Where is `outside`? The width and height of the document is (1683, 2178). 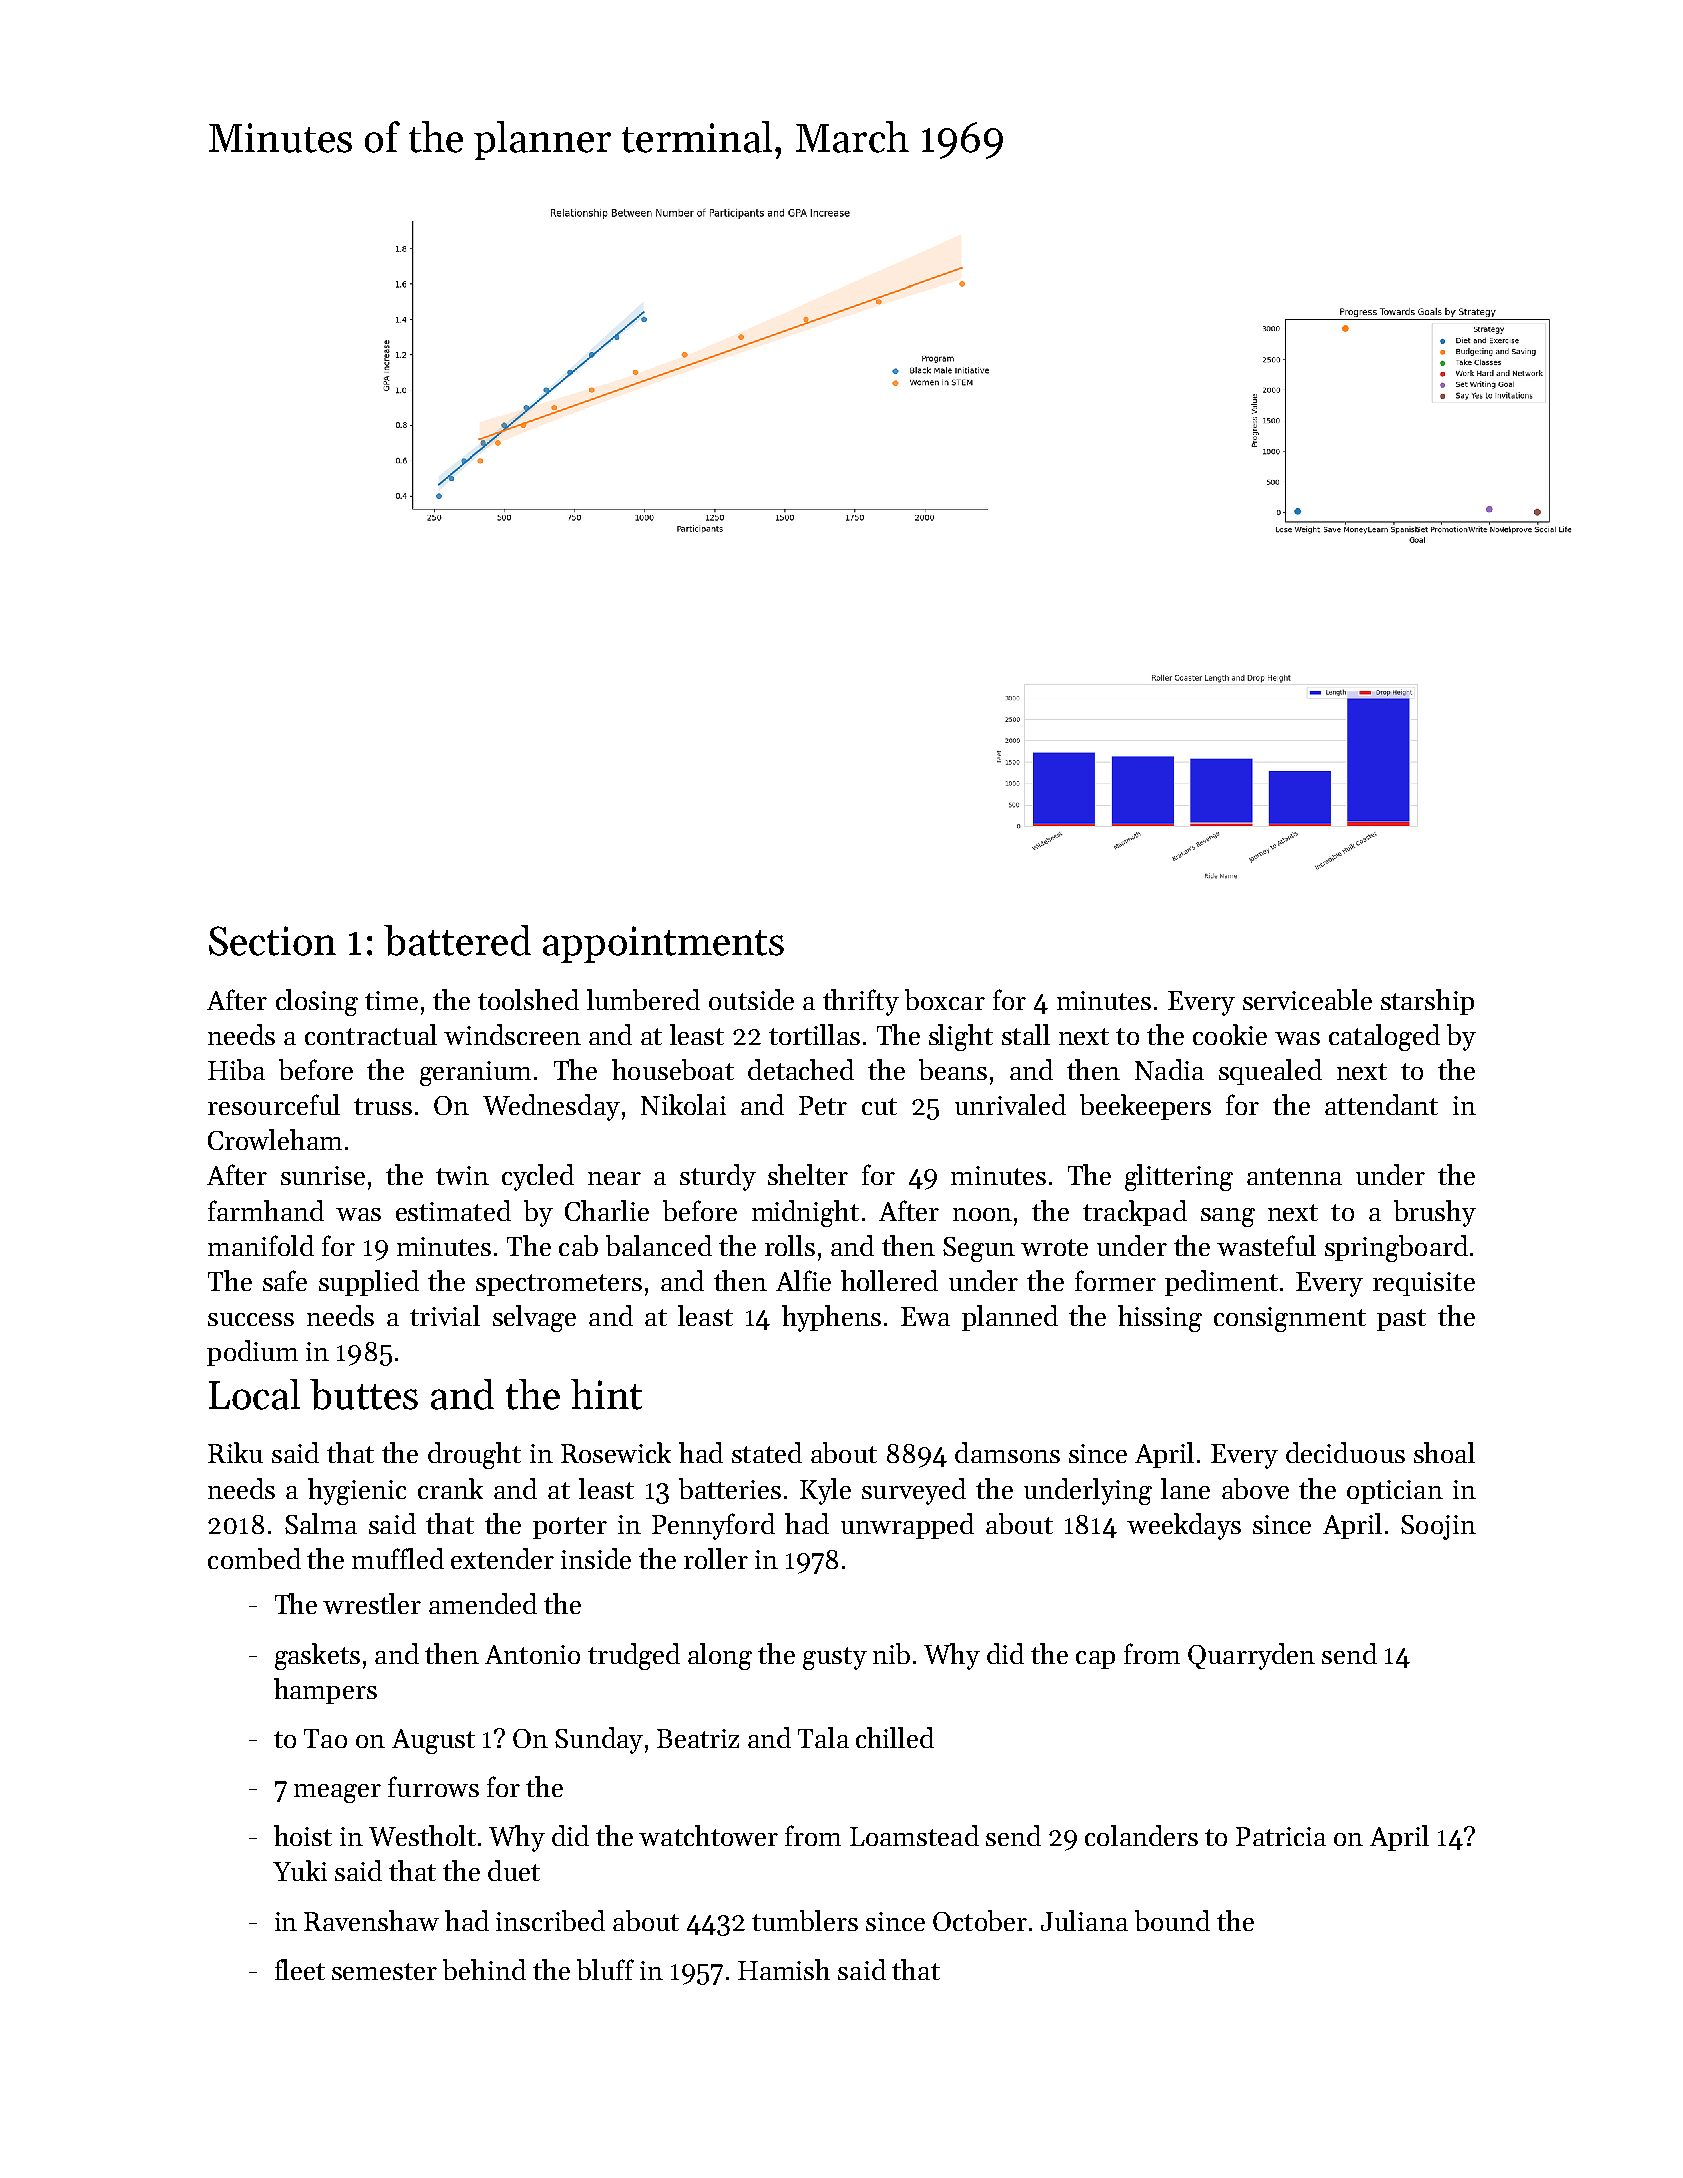
outside is located at coordinates (751, 999).
